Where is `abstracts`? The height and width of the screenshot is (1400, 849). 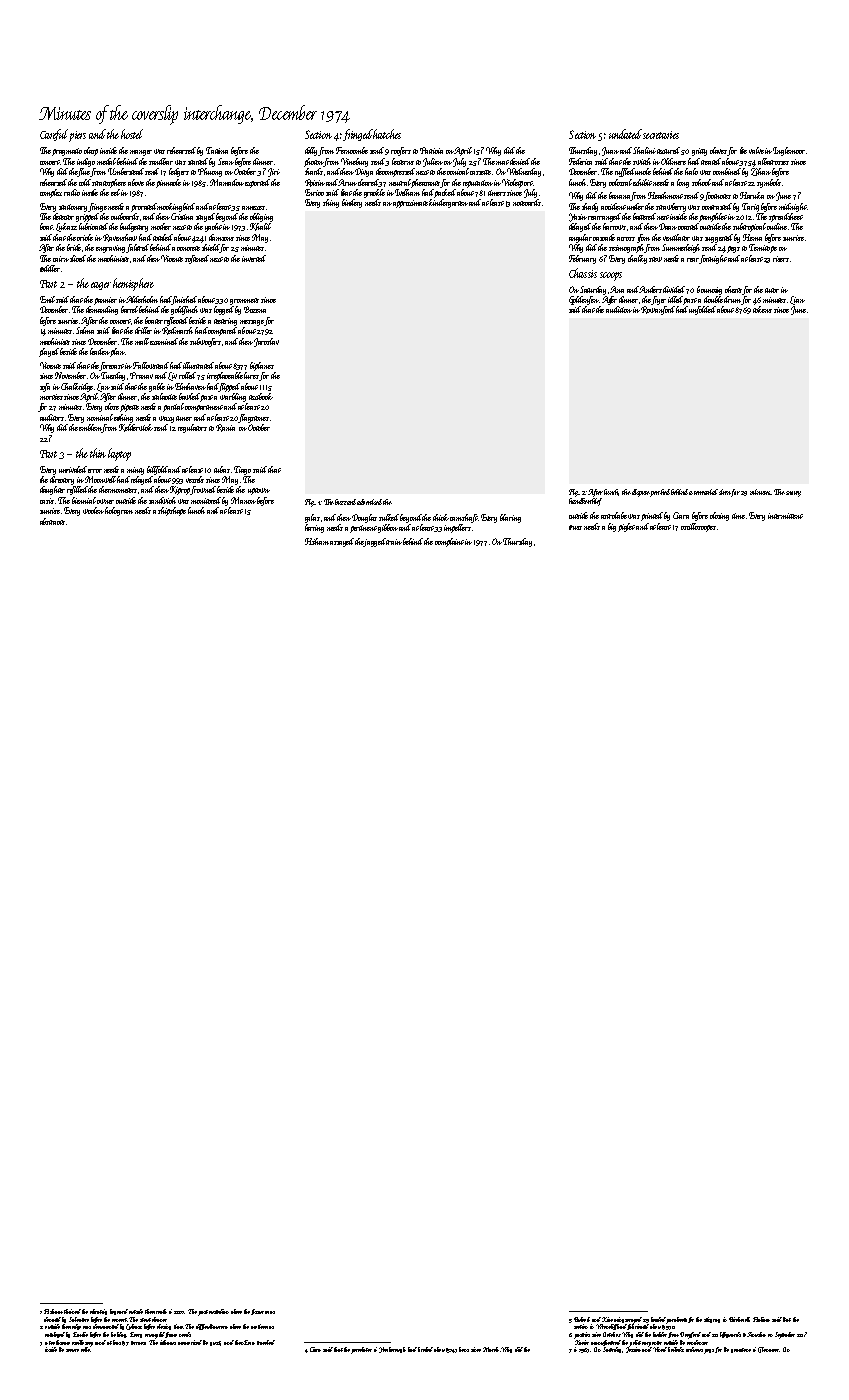 abstracts is located at coordinates (52, 521).
